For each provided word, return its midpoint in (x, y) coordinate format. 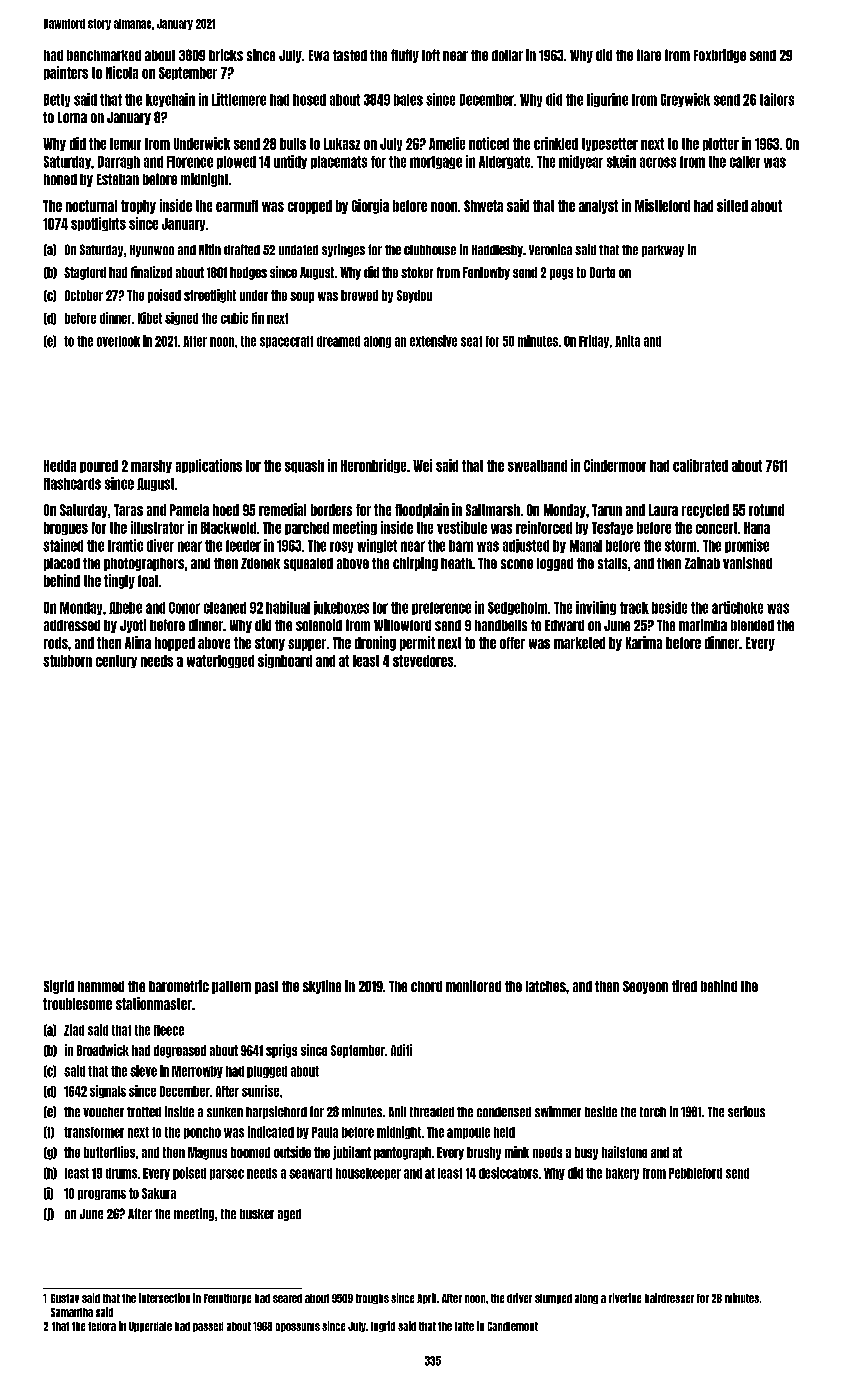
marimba (703, 625)
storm (680, 546)
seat (471, 341)
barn (461, 546)
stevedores (423, 661)
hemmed (101, 986)
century (116, 661)
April (426, 1298)
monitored (473, 986)
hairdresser (669, 1298)
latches (546, 986)
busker (257, 1214)
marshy (151, 466)
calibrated (700, 465)
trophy (138, 207)
